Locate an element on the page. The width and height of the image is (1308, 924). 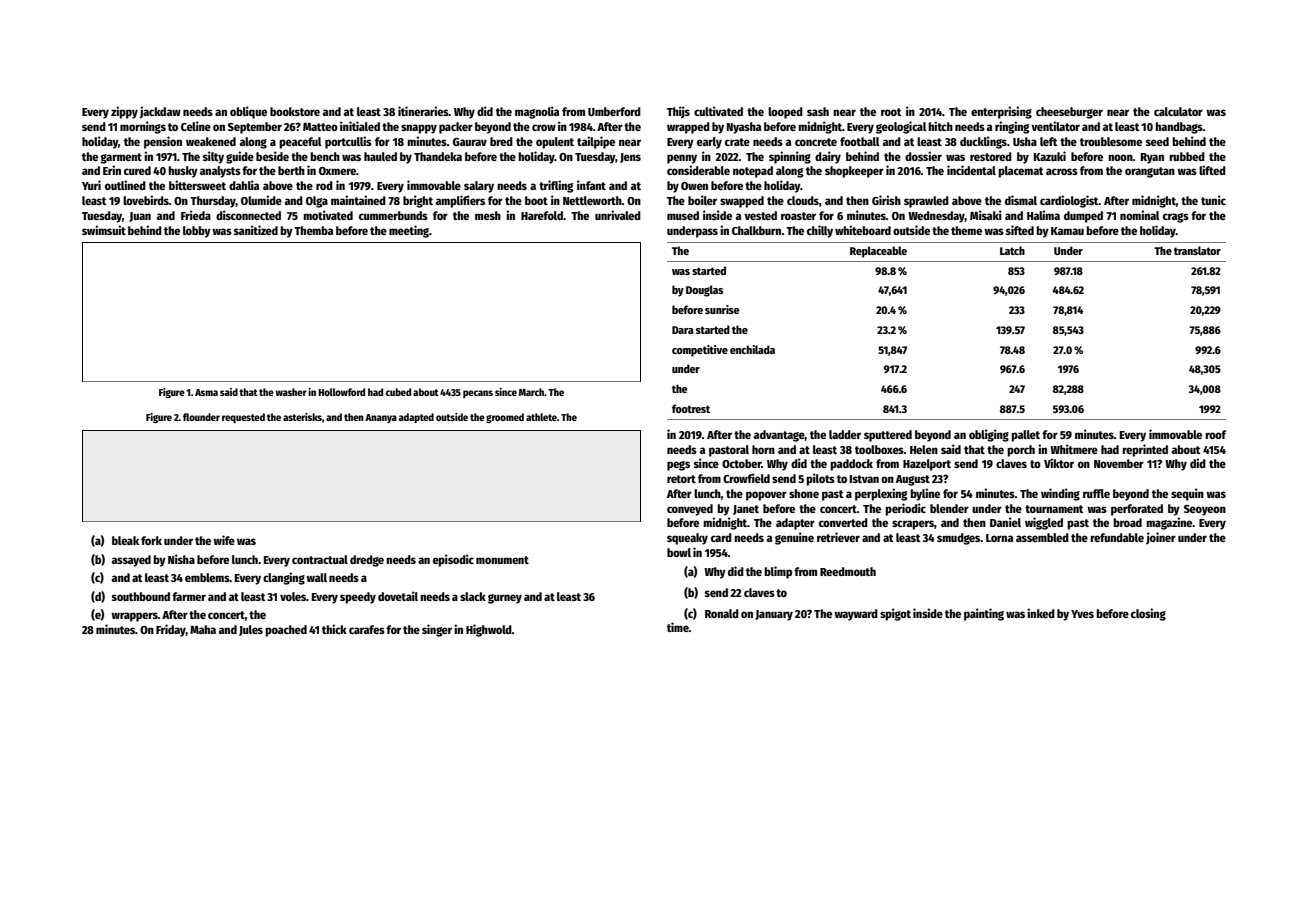
looped is located at coordinates (785, 113).
